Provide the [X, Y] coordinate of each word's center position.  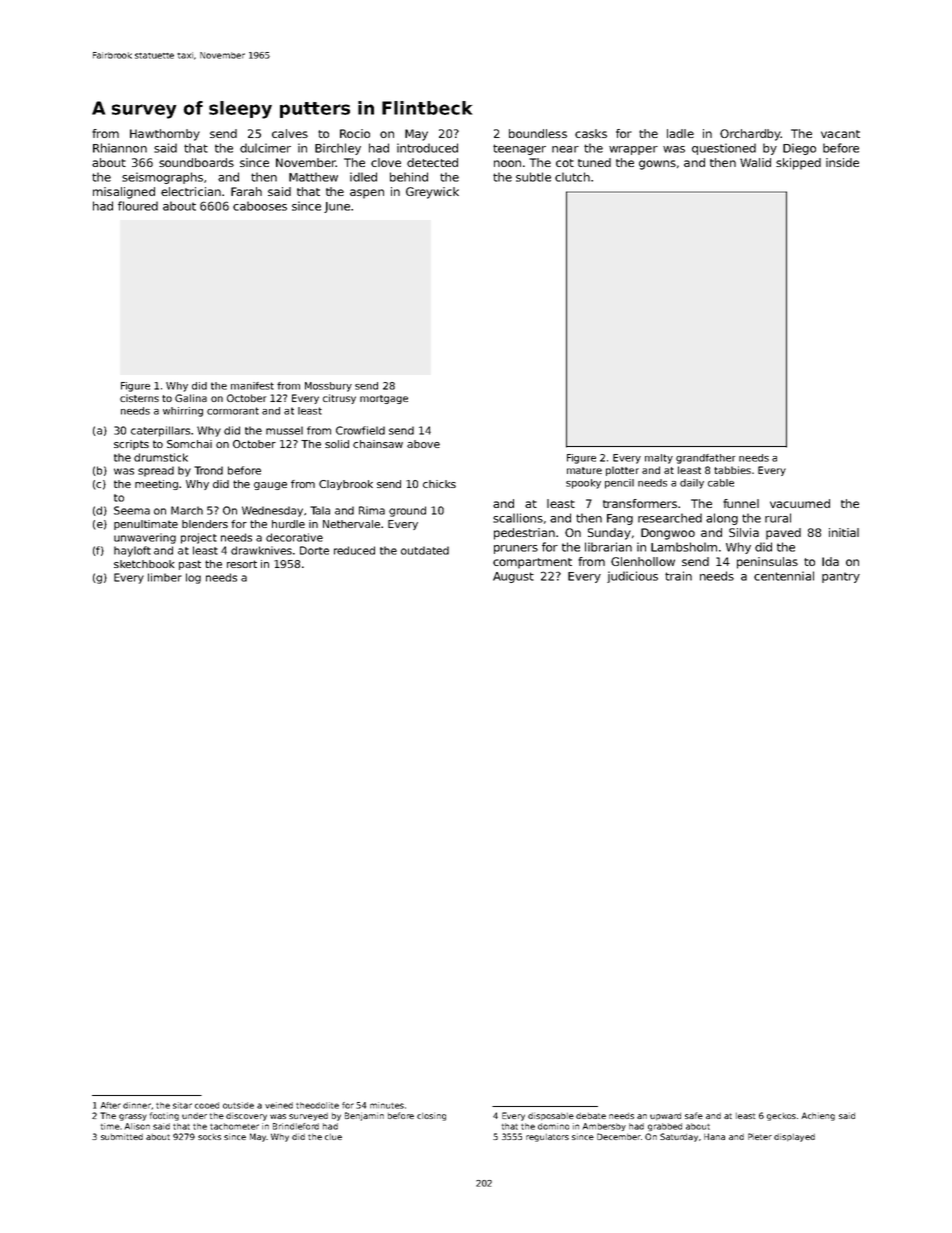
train [678, 576]
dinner [137, 1105]
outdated [425, 550]
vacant [840, 134]
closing [431, 1116]
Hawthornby [165, 135]
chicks [439, 484]
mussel [284, 430]
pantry [841, 577]
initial [844, 532]
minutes [387, 1105]
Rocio [355, 133]
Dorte [314, 550]
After [110, 1105]
